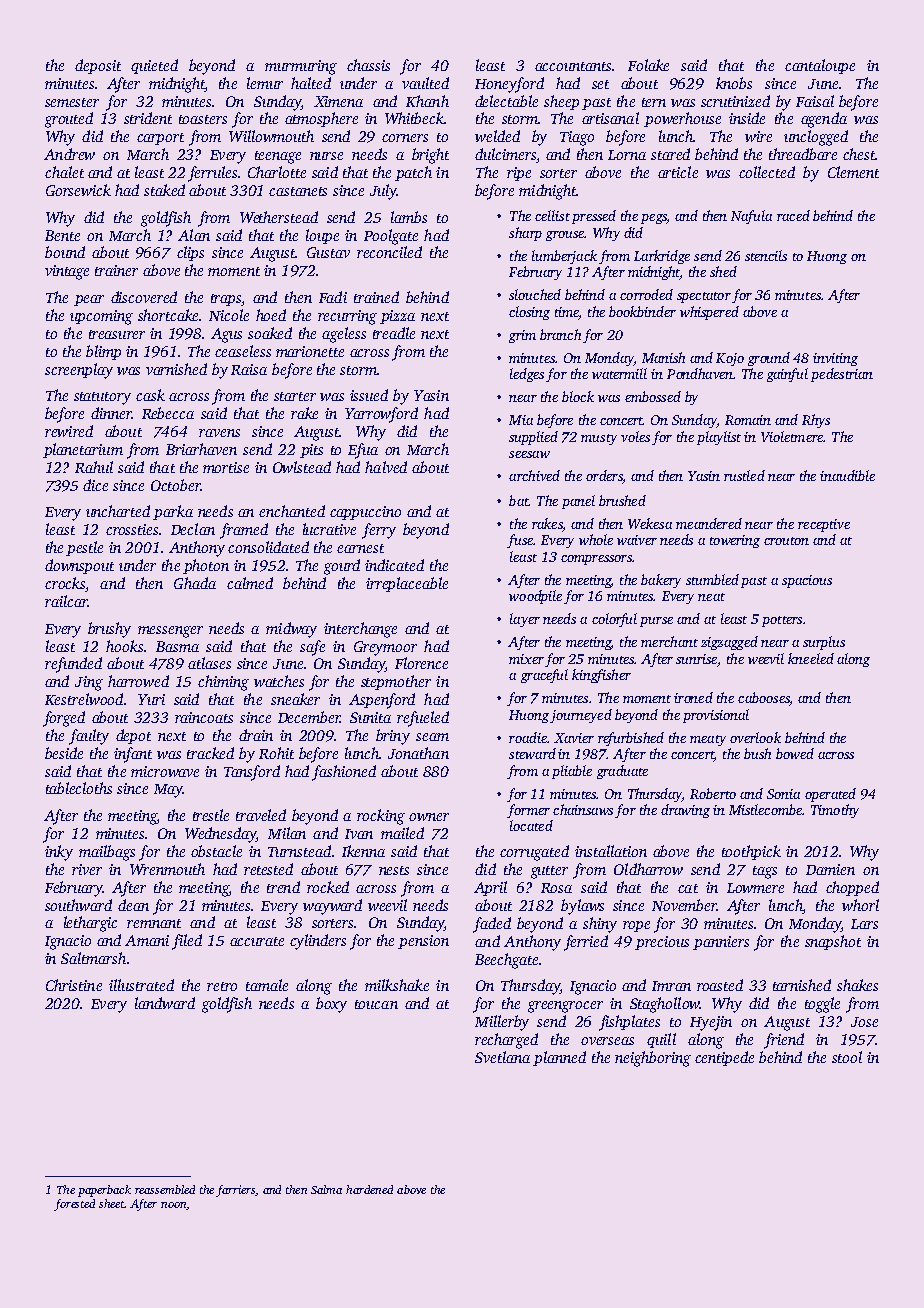 The height and width of the document is (1308, 924). Describe the element at coordinates (369, 1189) in the document. I see `hardened` at that location.
